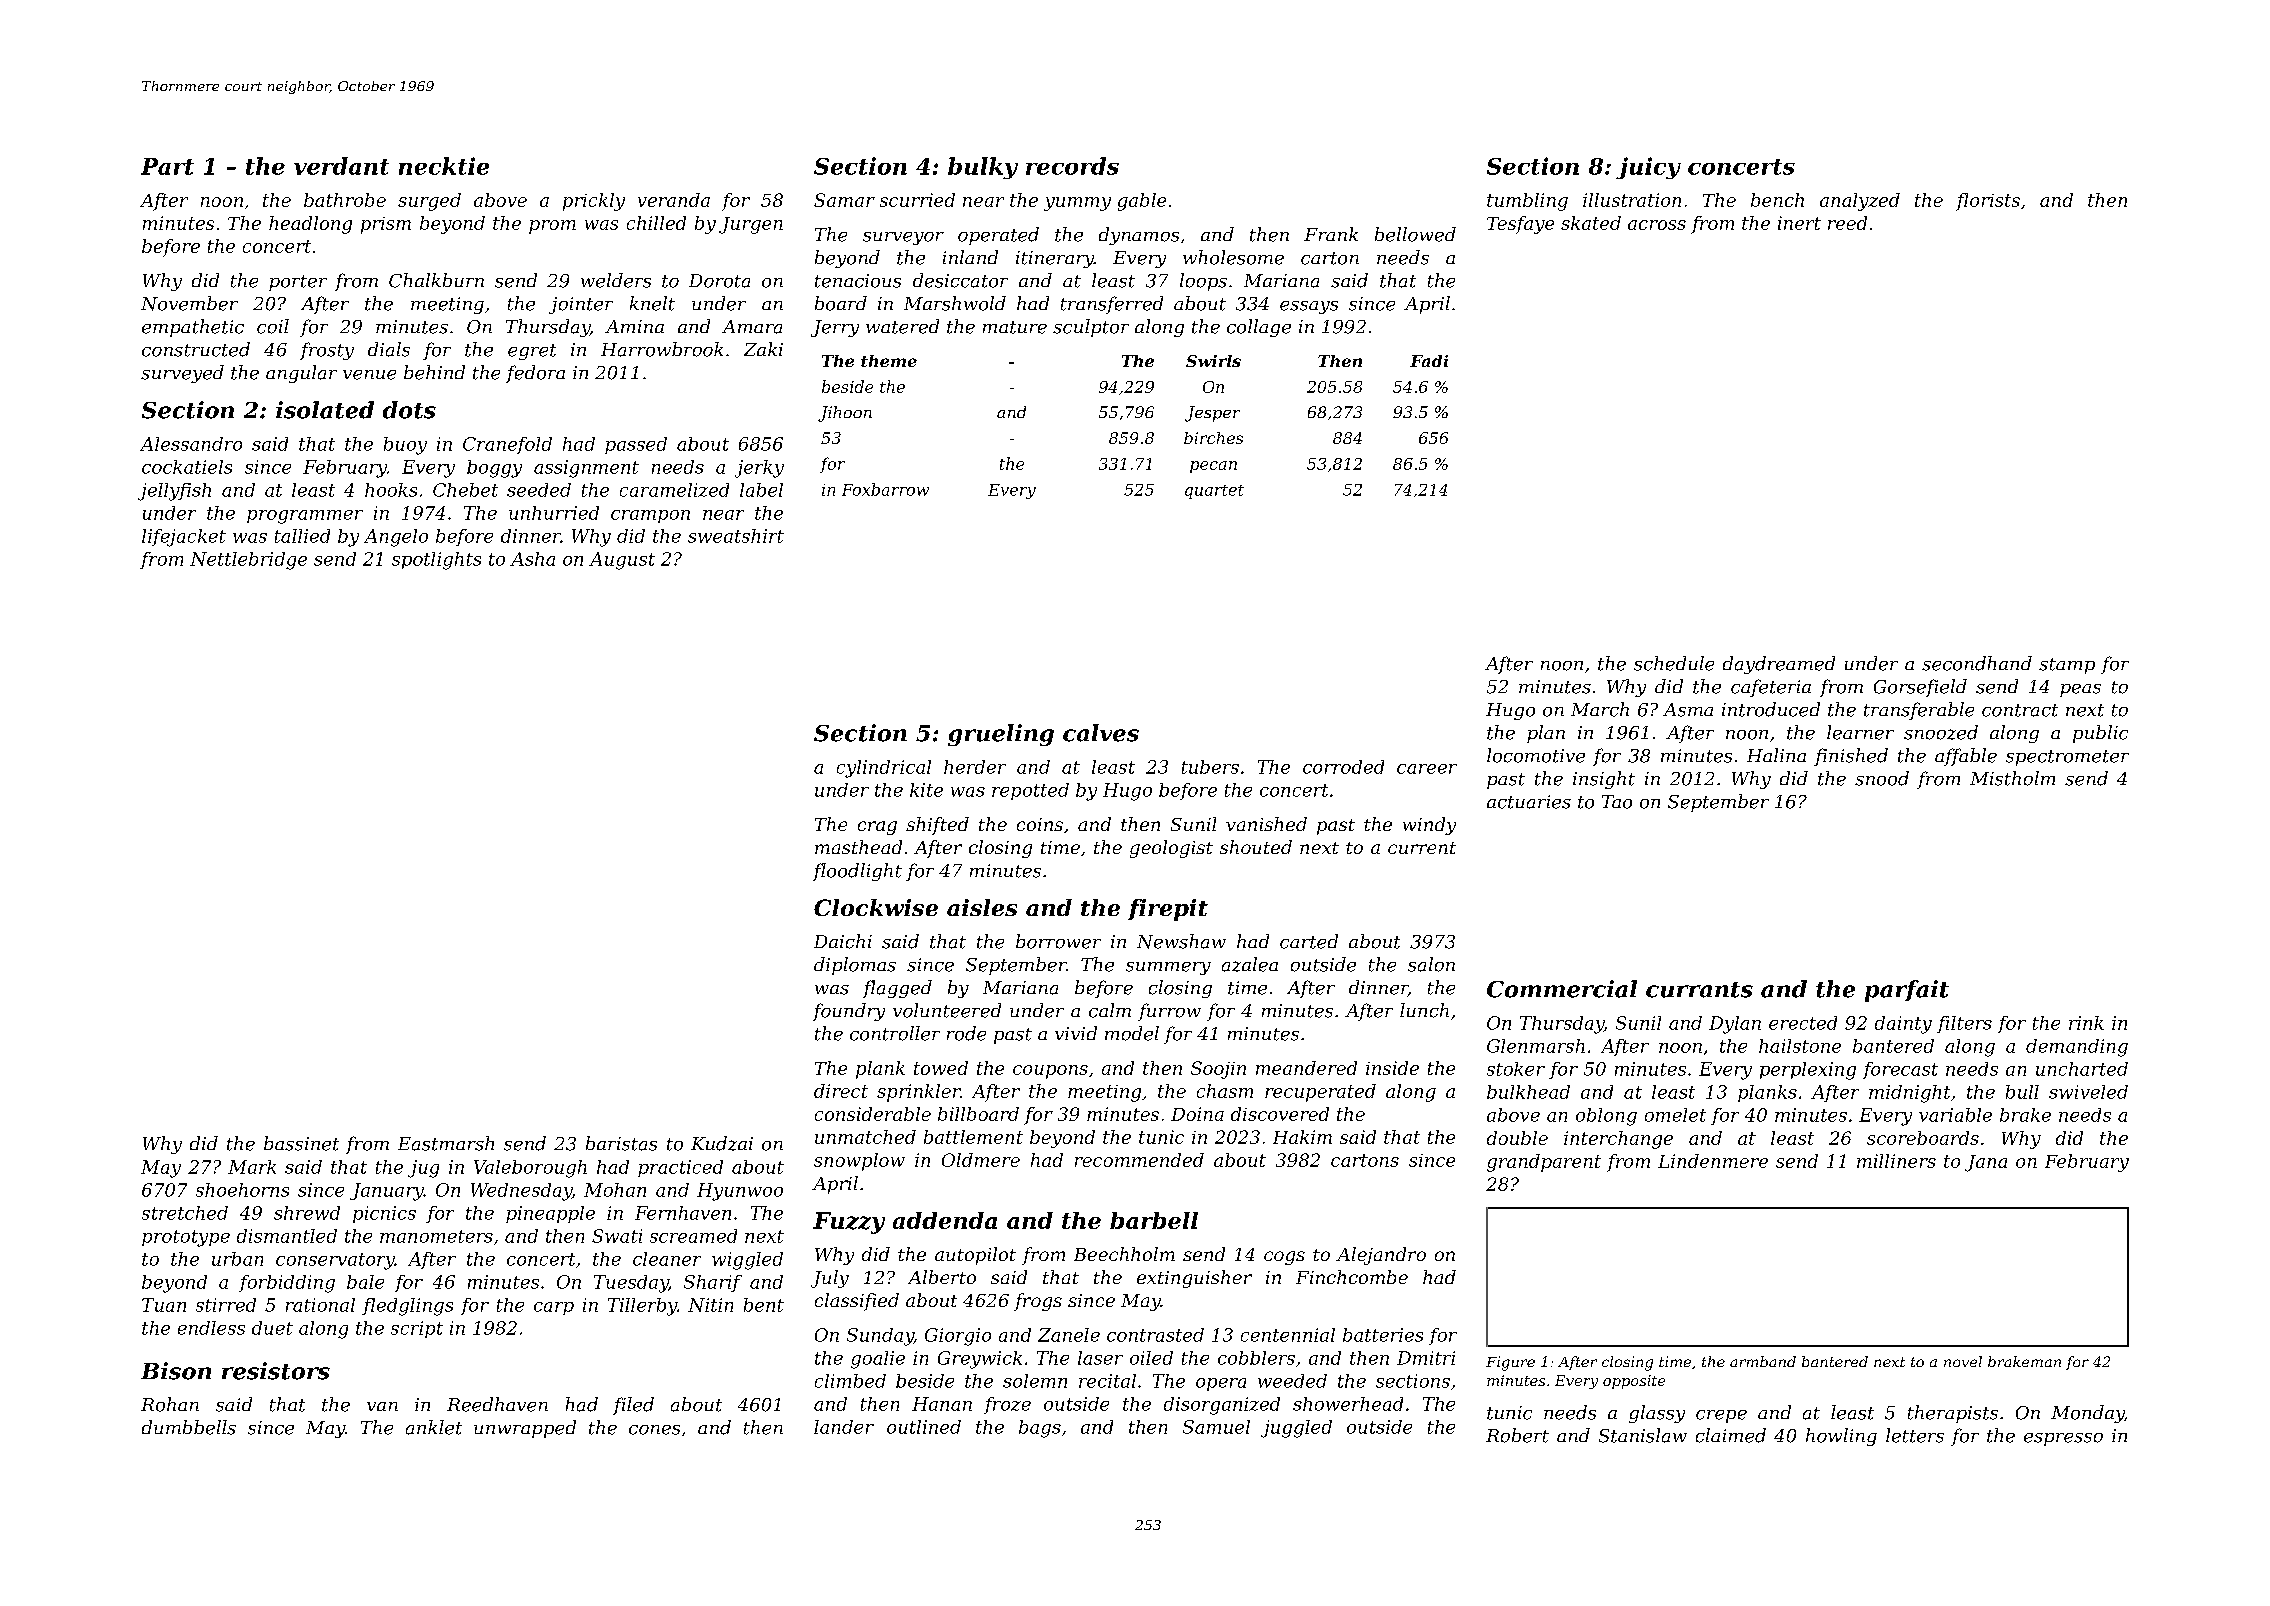 This document has height=1606, width=2270. Describe the element at coordinates (877, 828) in the document. I see `crag` at that location.
